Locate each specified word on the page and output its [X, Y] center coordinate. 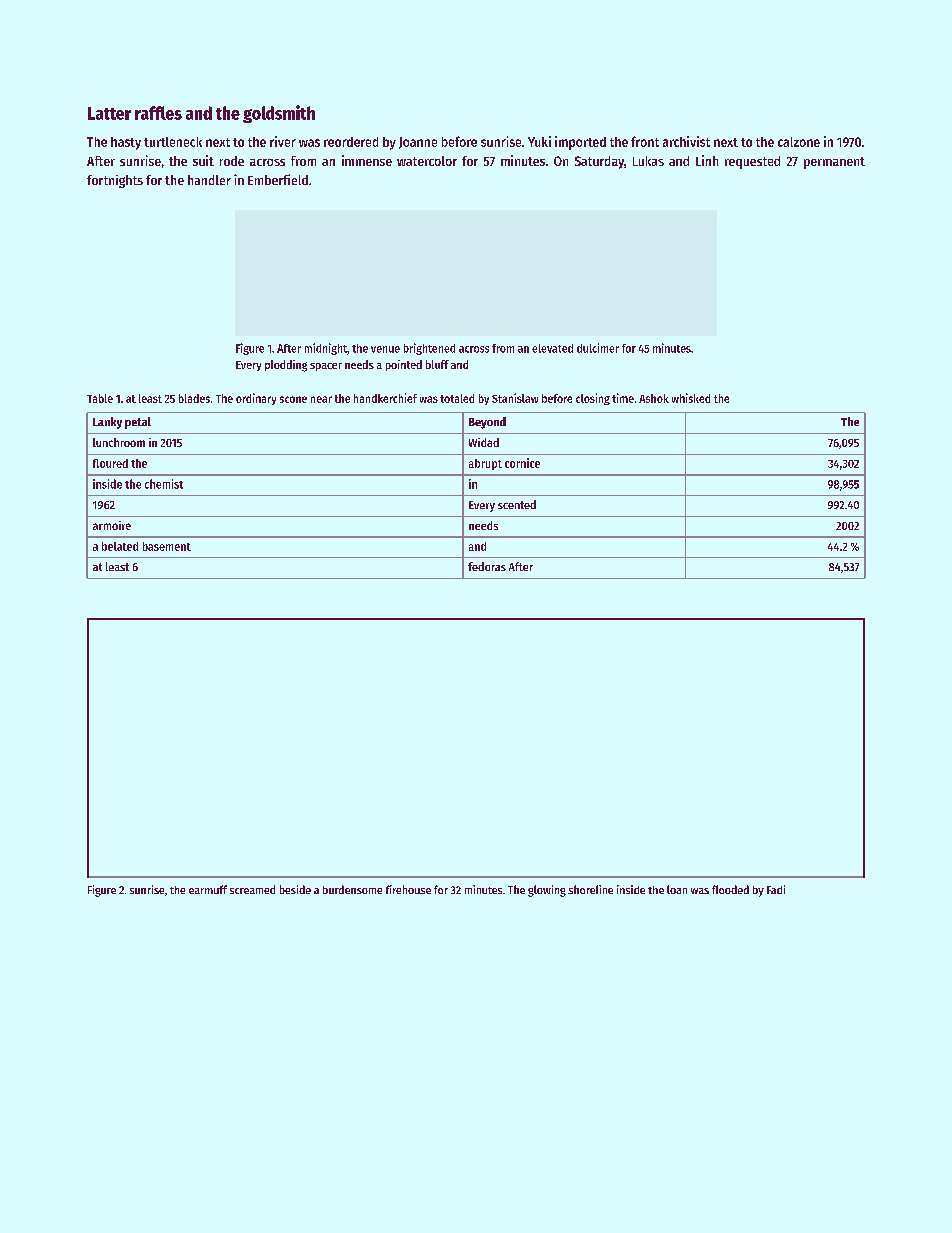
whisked [691, 398]
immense [367, 160]
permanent [834, 163]
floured [110, 463]
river [283, 141]
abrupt [485, 464]
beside [295, 889]
